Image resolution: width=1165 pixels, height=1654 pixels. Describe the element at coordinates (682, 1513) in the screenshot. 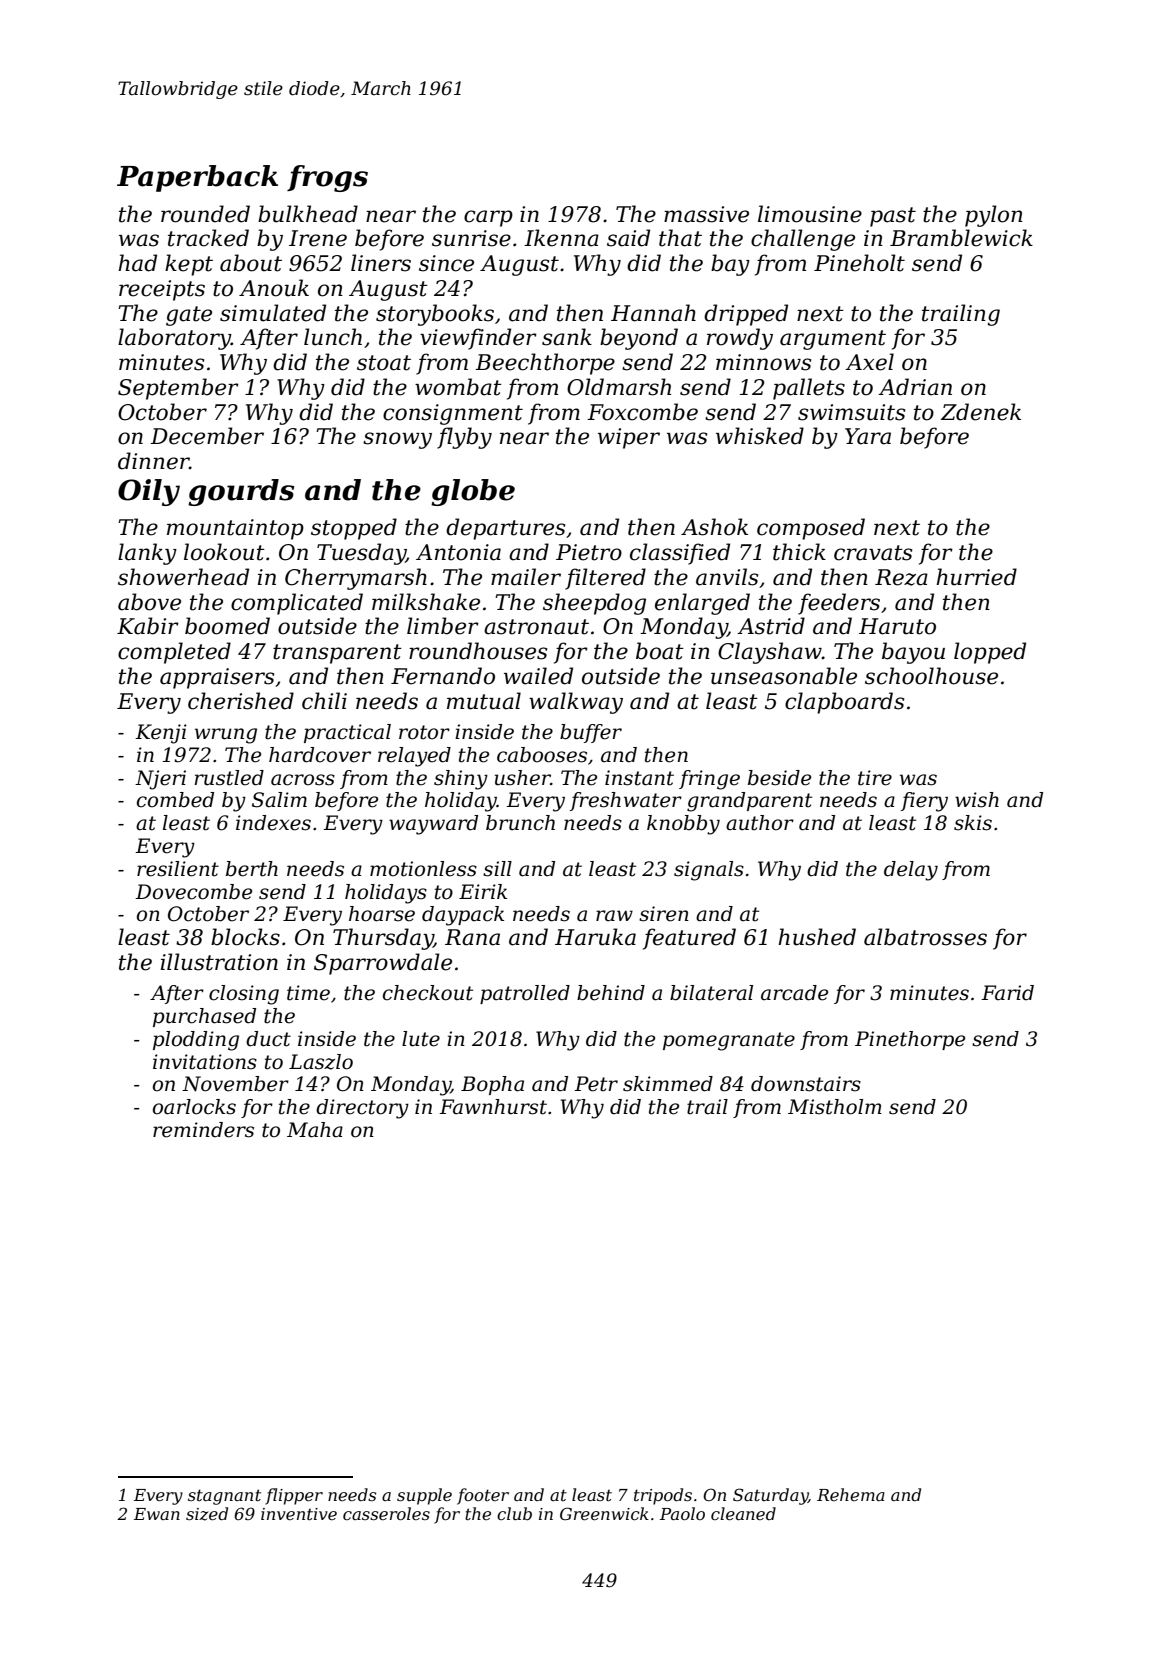

I see `Paolo` at that location.
